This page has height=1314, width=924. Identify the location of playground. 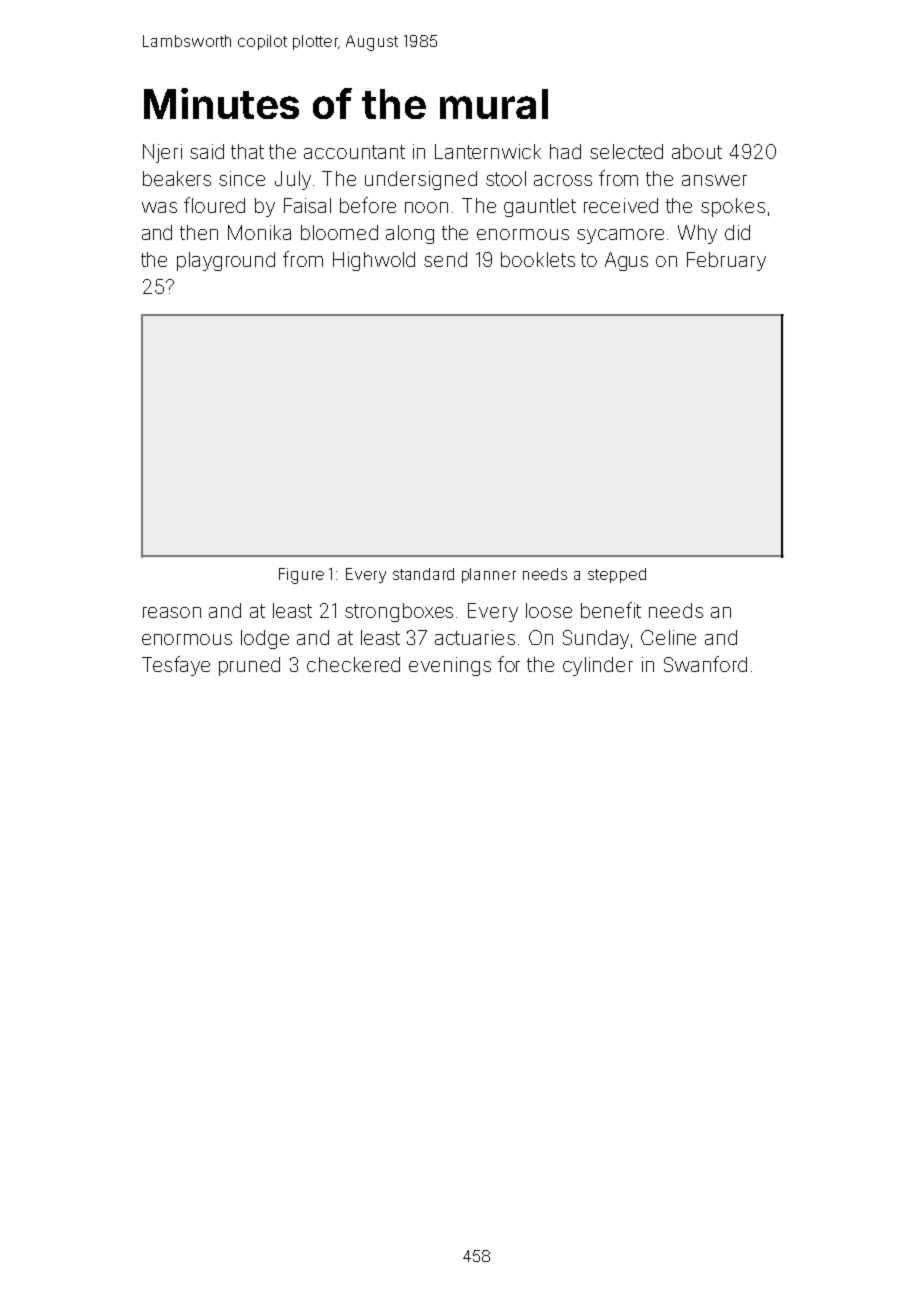
(226, 261).
